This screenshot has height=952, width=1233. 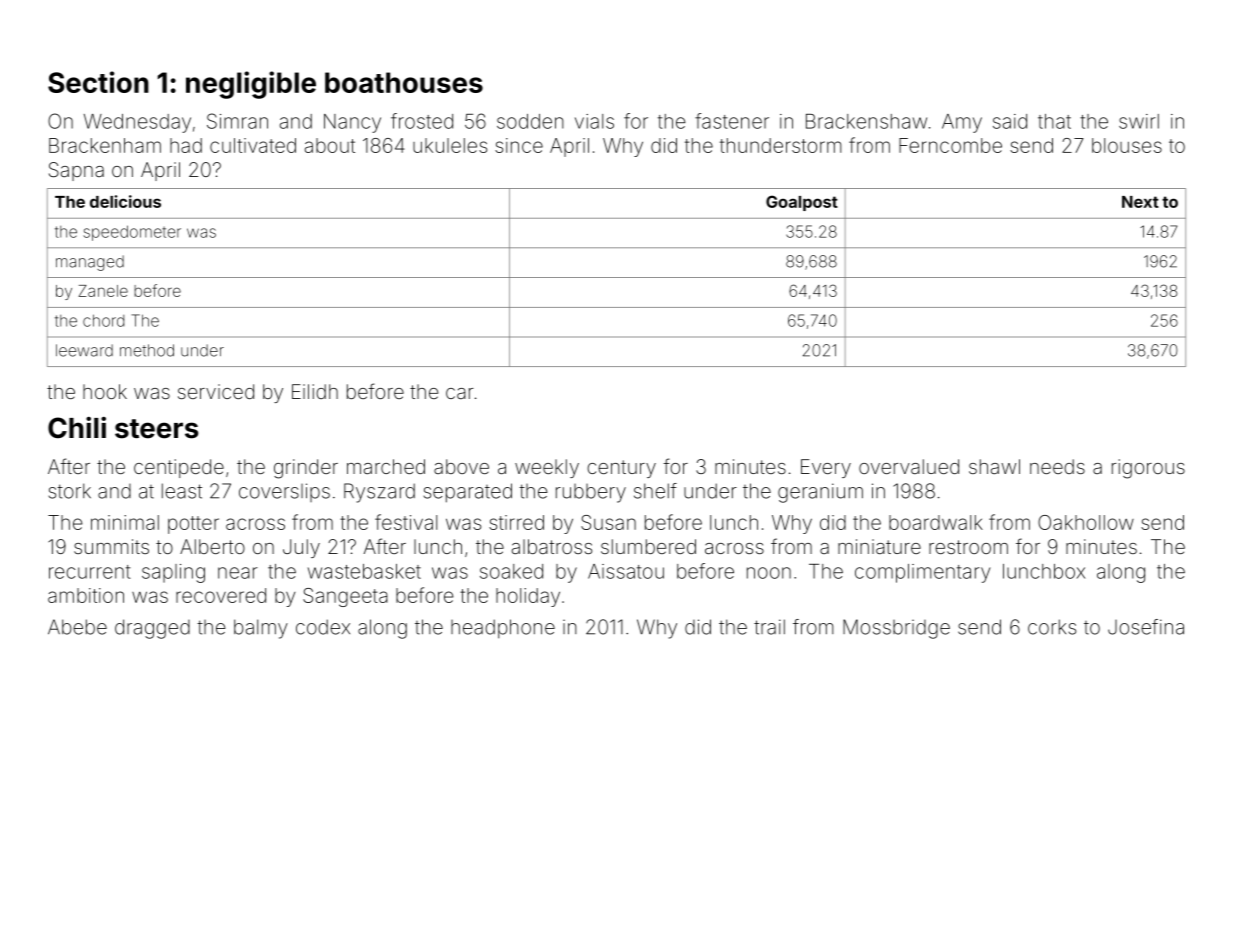 What do you see at coordinates (909, 466) in the screenshot?
I see `overvalued` at bounding box center [909, 466].
